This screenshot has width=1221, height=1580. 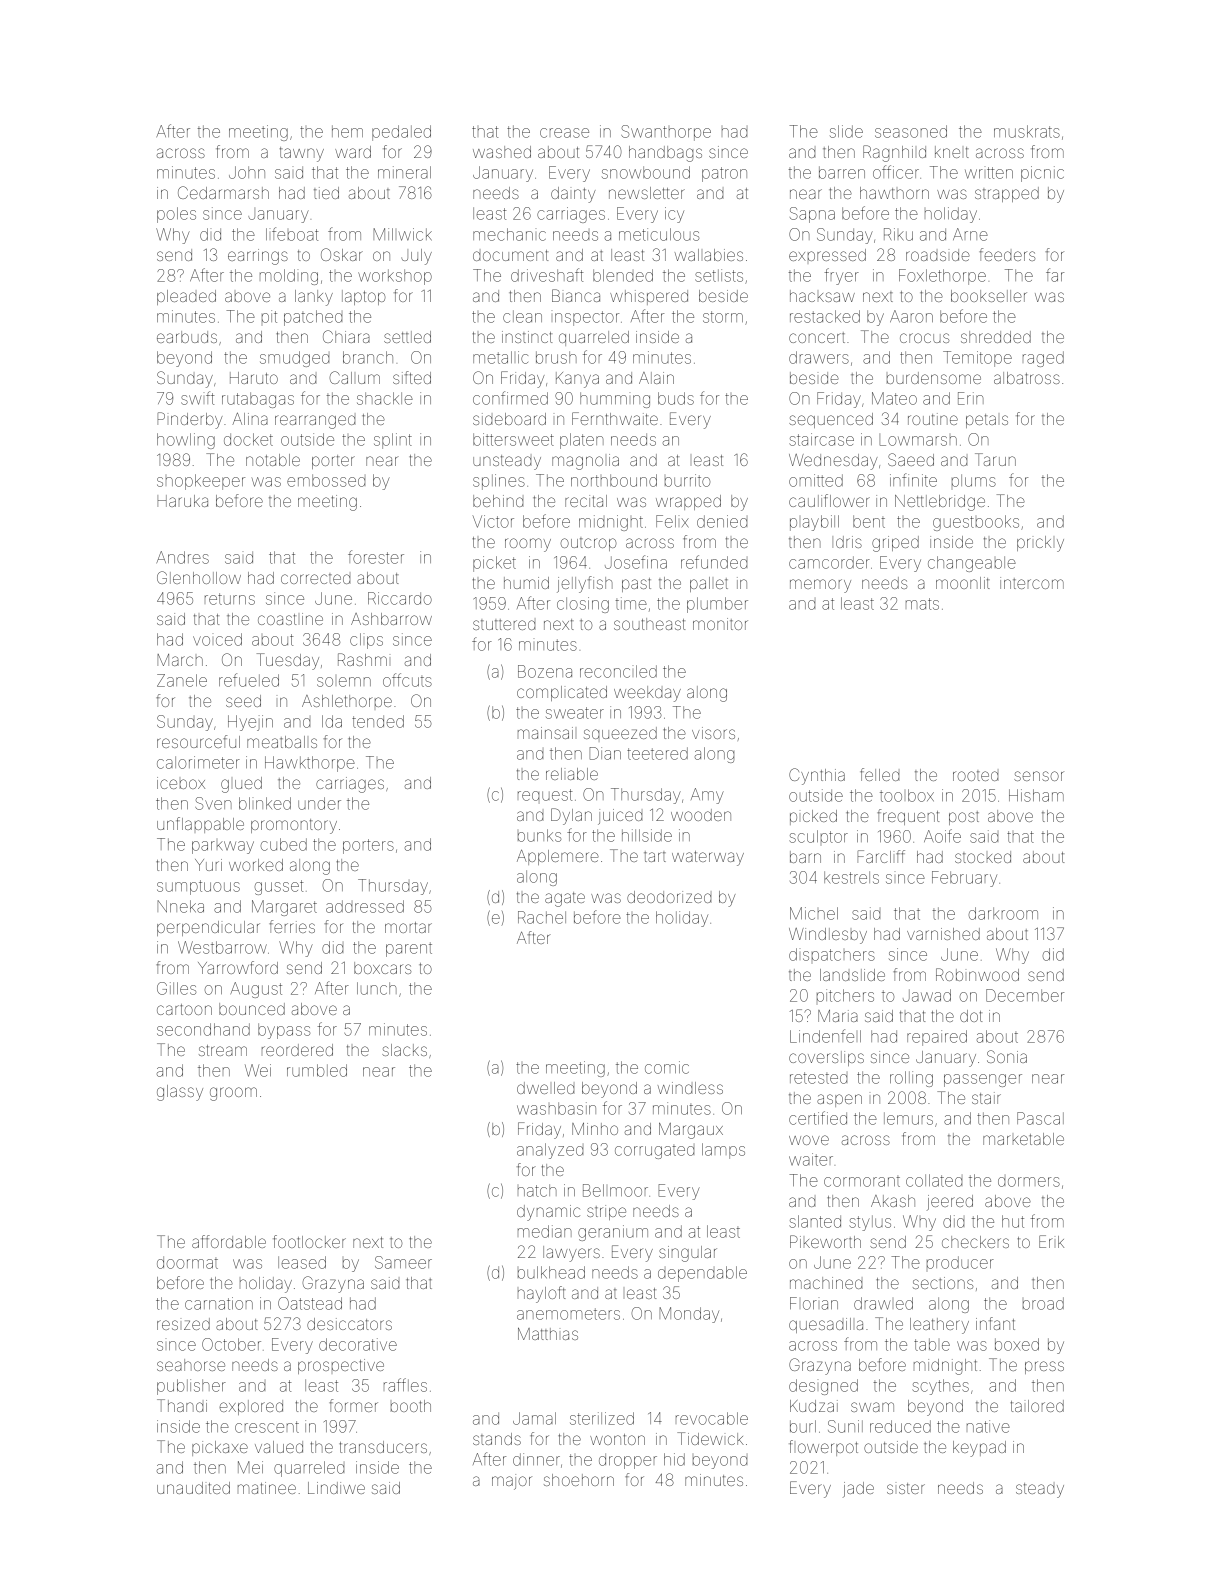 What do you see at coordinates (258, 257) in the screenshot?
I see `earrings` at bounding box center [258, 257].
